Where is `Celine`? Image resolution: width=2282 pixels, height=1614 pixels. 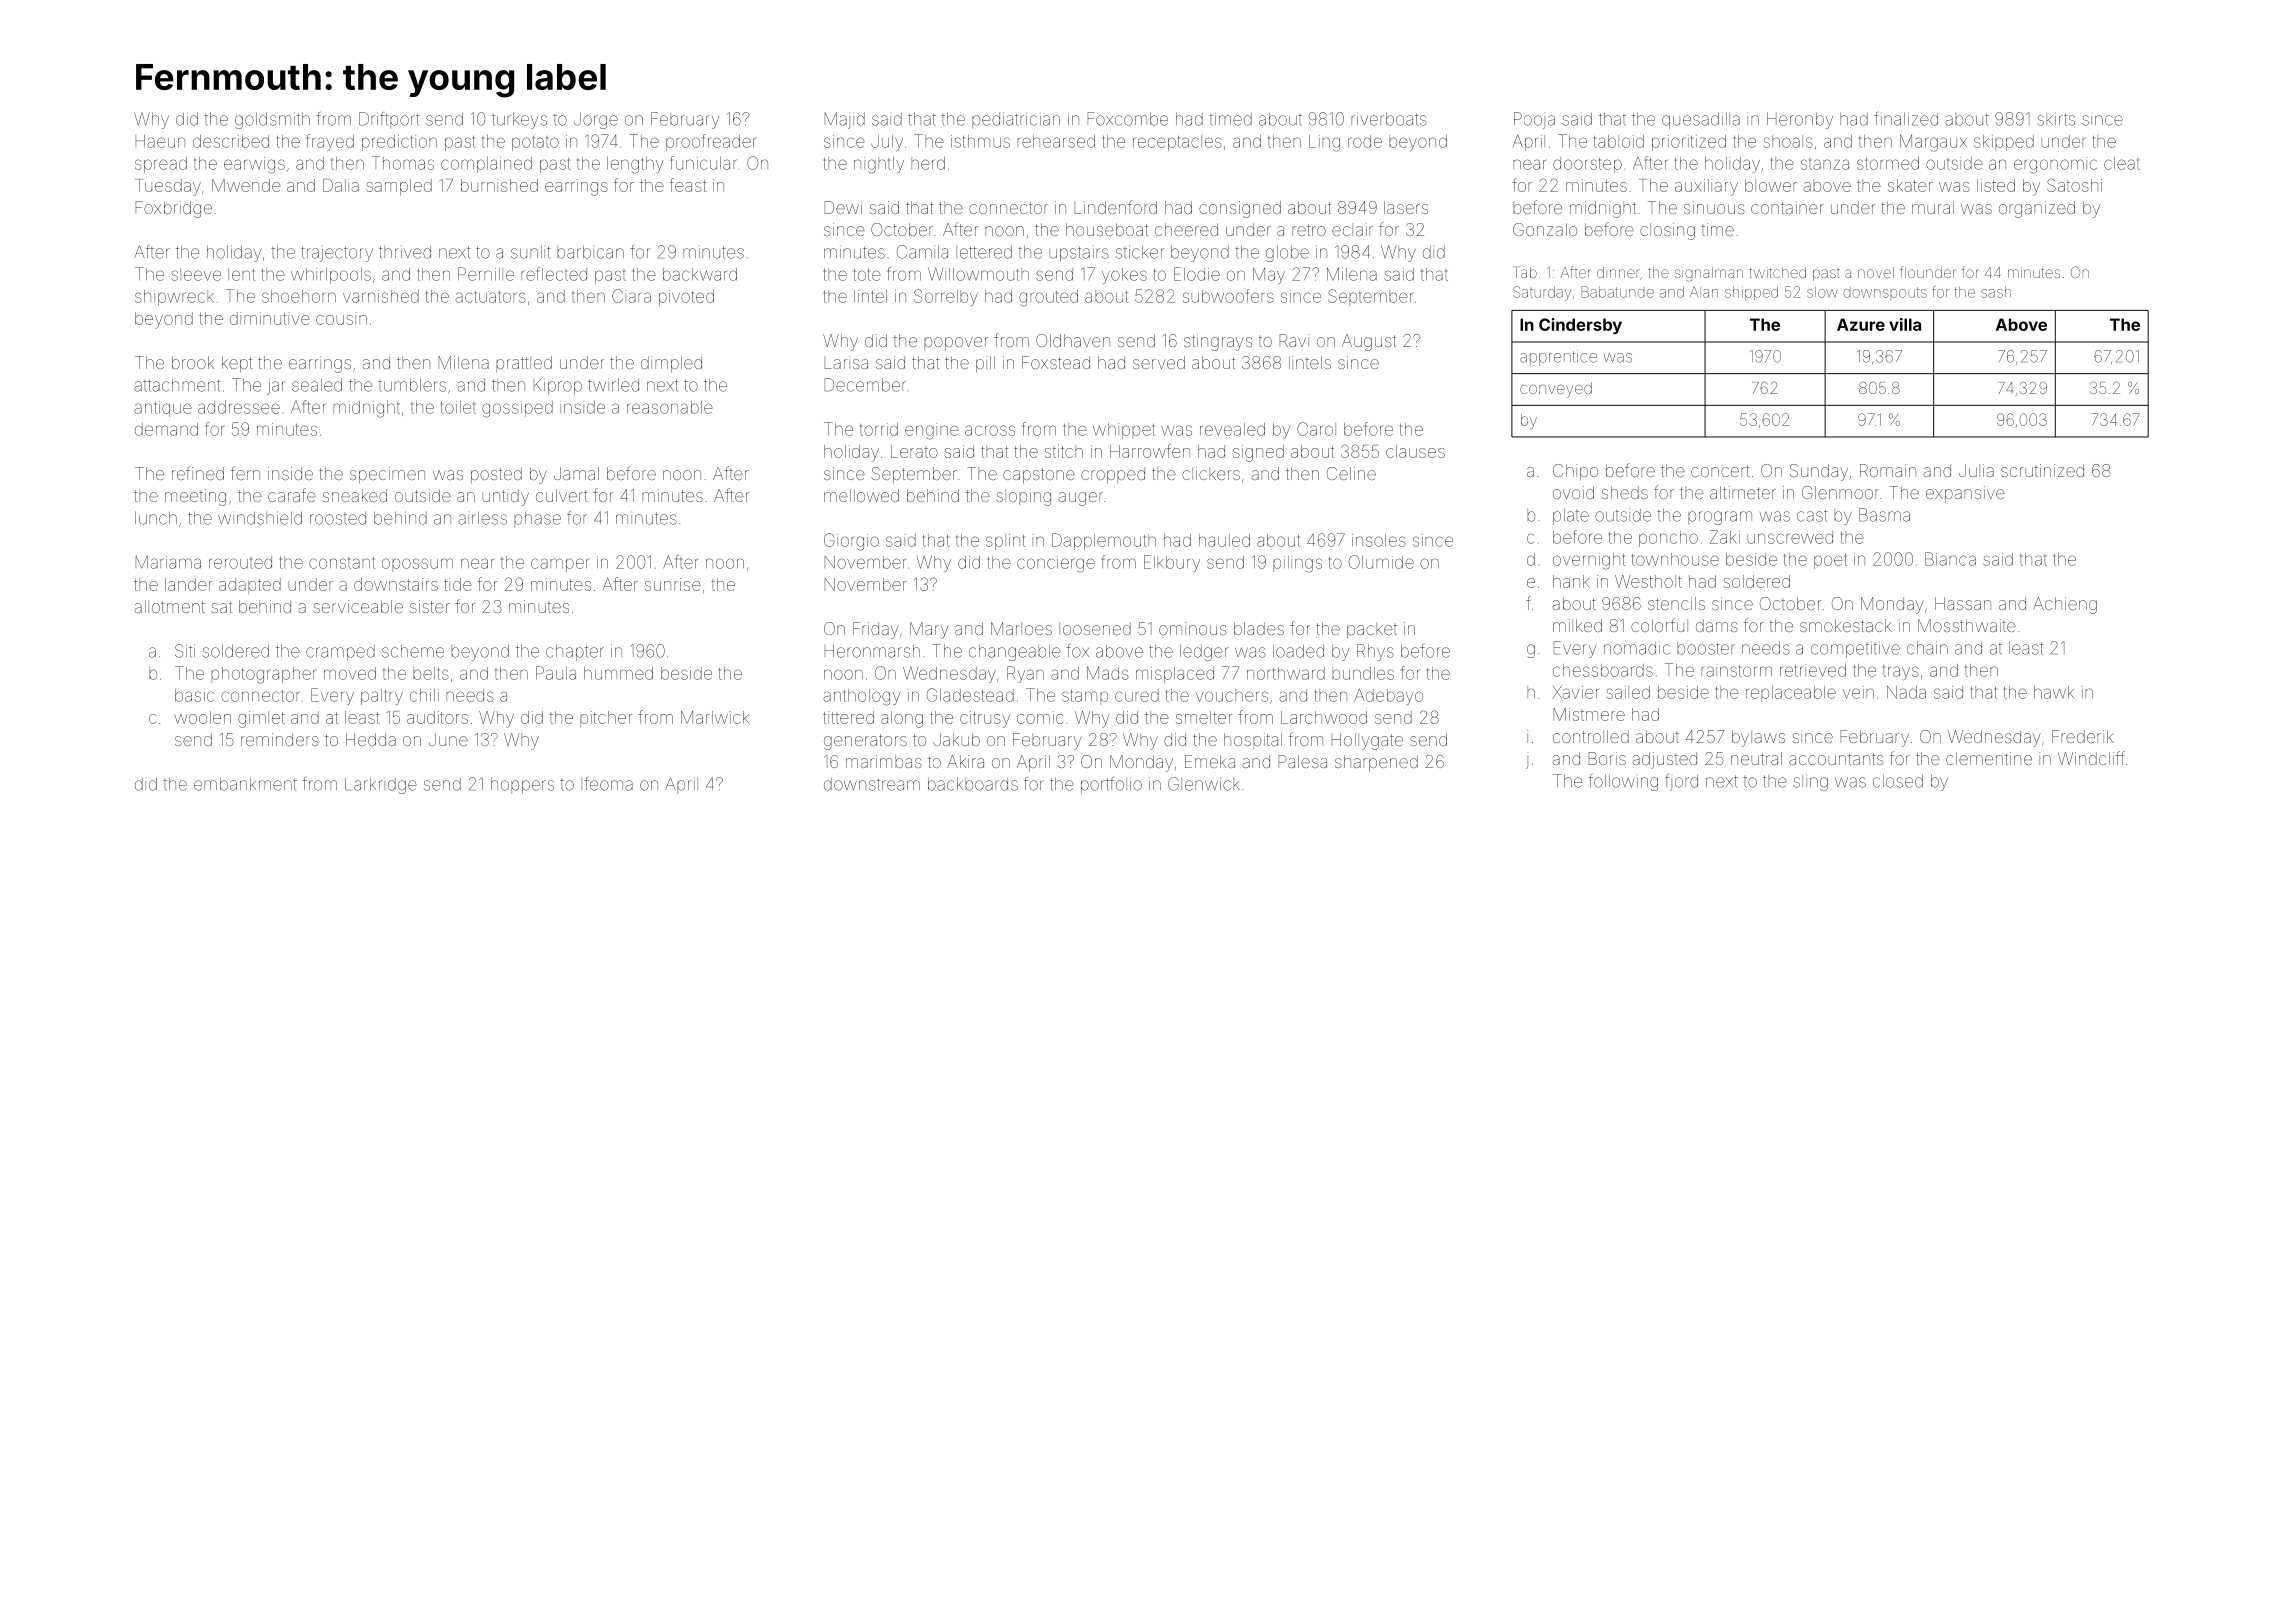
Celine is located at coordinates (1351, 473).
